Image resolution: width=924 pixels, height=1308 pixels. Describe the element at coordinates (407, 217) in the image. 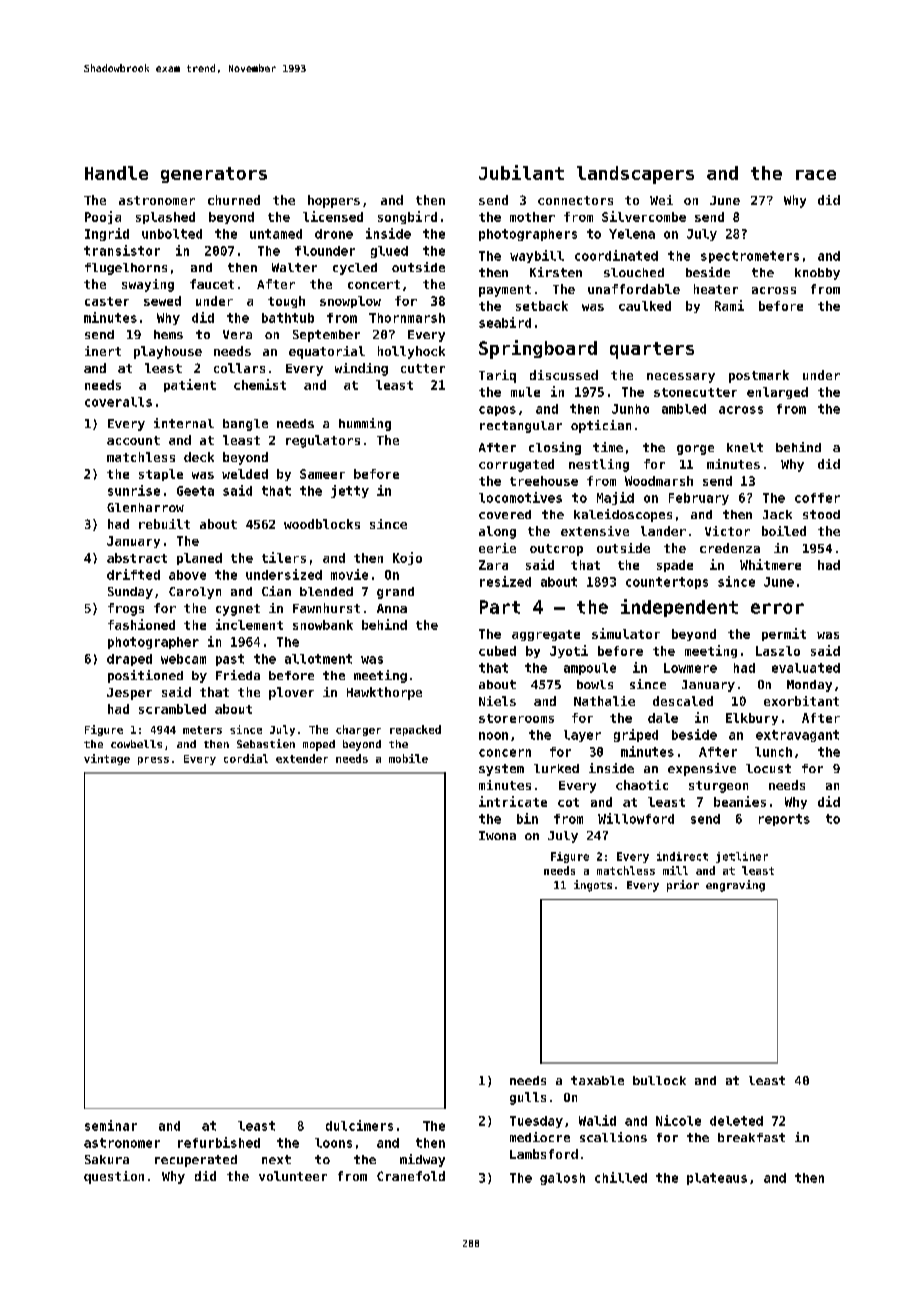

I see `songbird` at that location.
